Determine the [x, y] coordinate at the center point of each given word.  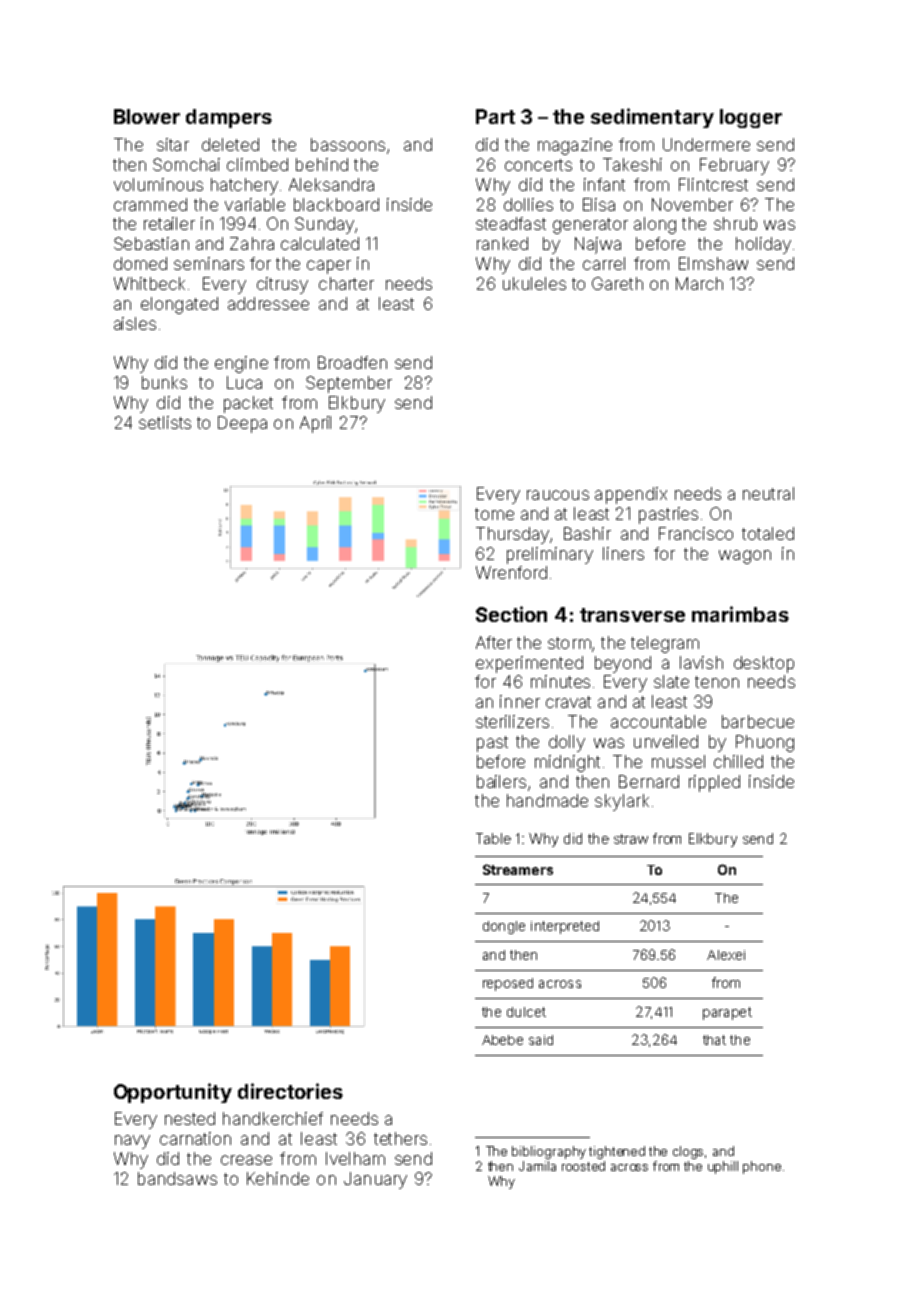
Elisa [599, 204]
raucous [558, 495]
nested [190, 1118]
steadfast [511, 223]
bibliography [549, 1152]
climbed [257, 164]
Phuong [765, 743]
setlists [165, 422]
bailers [501, 781]
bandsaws [177, 1178]
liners [623, 553]
